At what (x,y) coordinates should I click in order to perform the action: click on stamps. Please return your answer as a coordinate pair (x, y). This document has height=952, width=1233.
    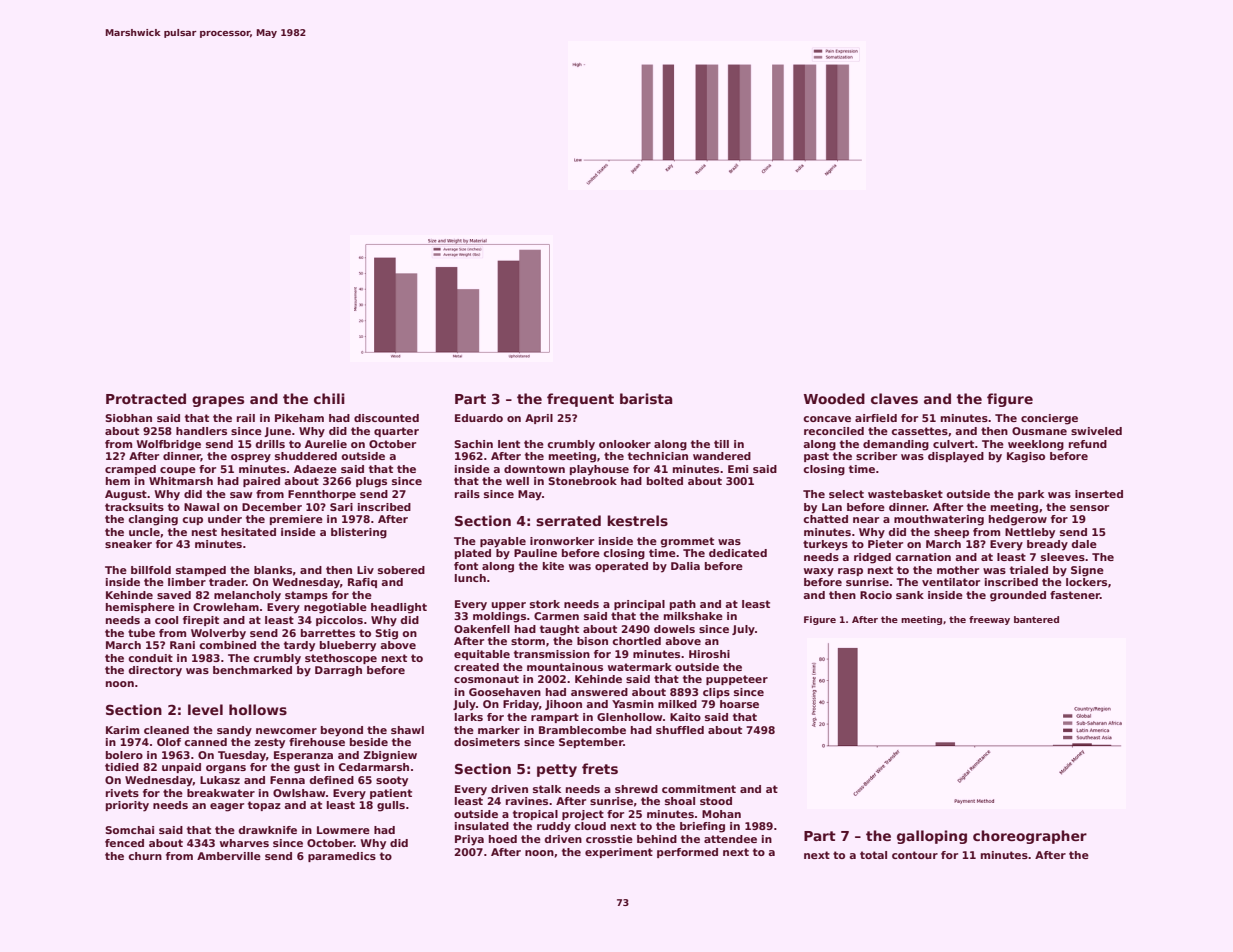
    Looking at the image, I should click on (306, 596).
